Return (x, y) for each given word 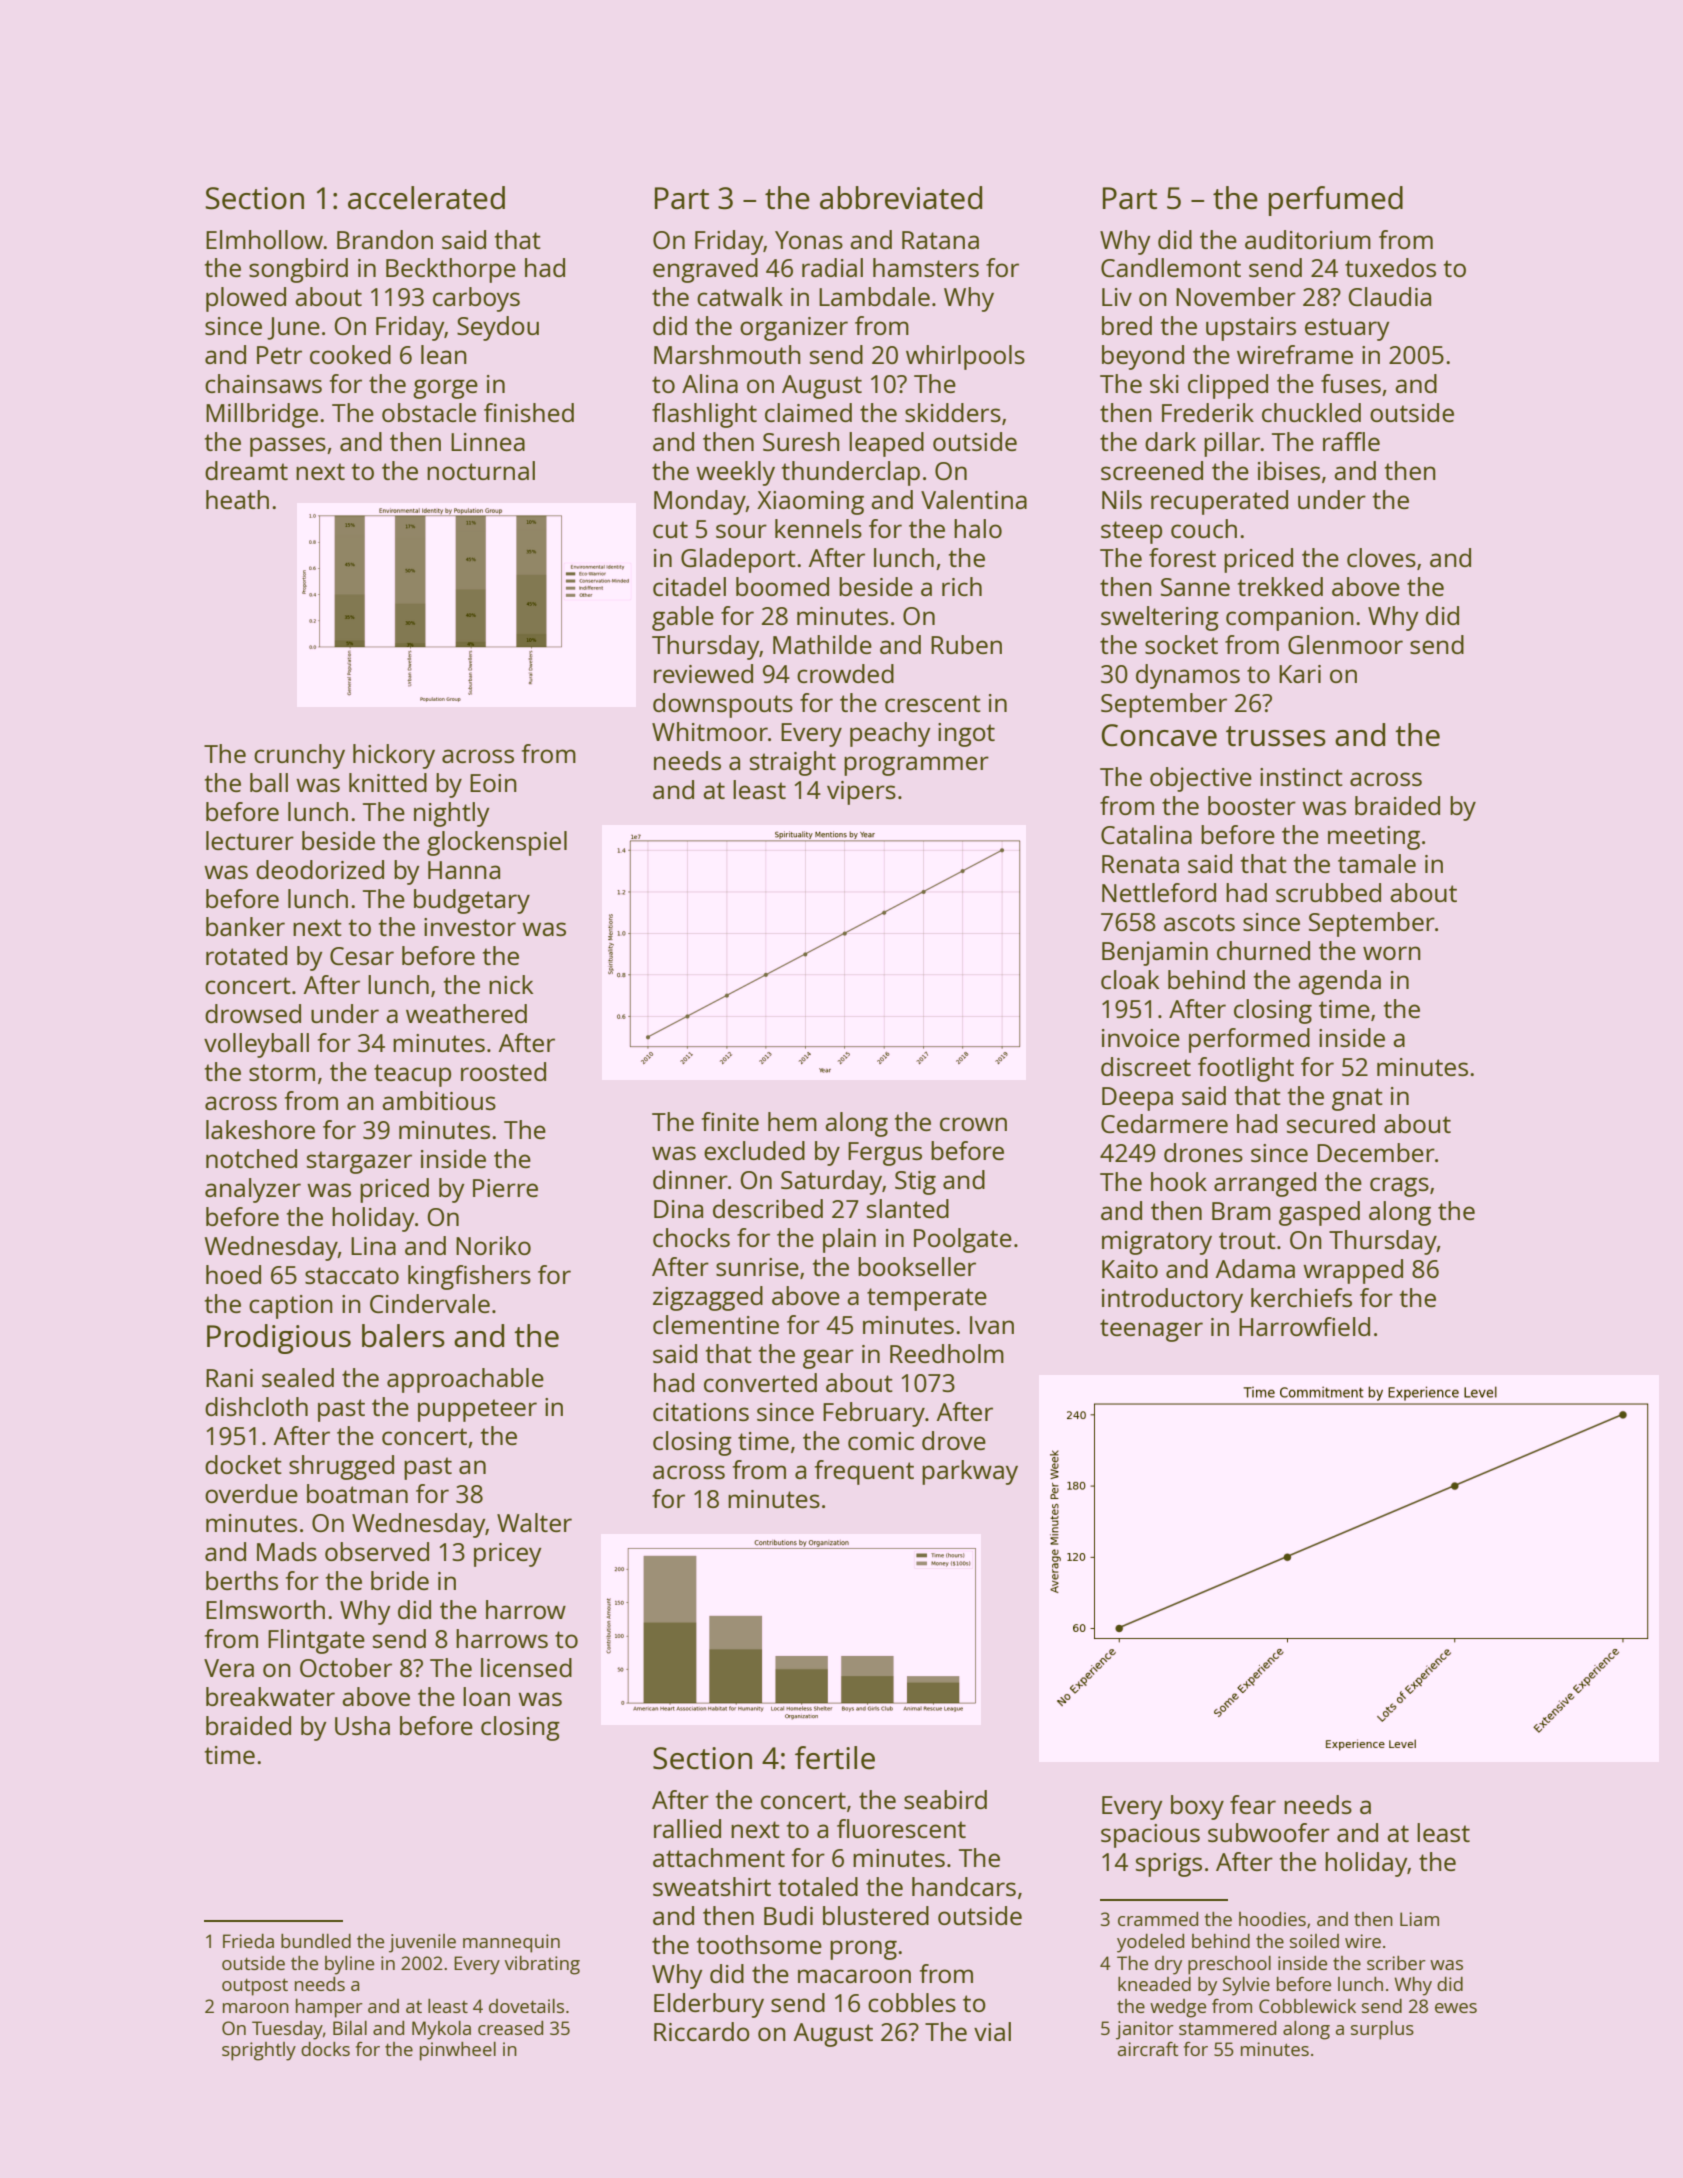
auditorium (1308, 239)
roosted (503, 1071)
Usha (362, 1725)
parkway (970, 1472)
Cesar (362, 956)
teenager (1151, 1330)
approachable (465, 1380)
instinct (1301, 777)
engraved (705, 270)
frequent (864, 1472)
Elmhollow (265, 239)
